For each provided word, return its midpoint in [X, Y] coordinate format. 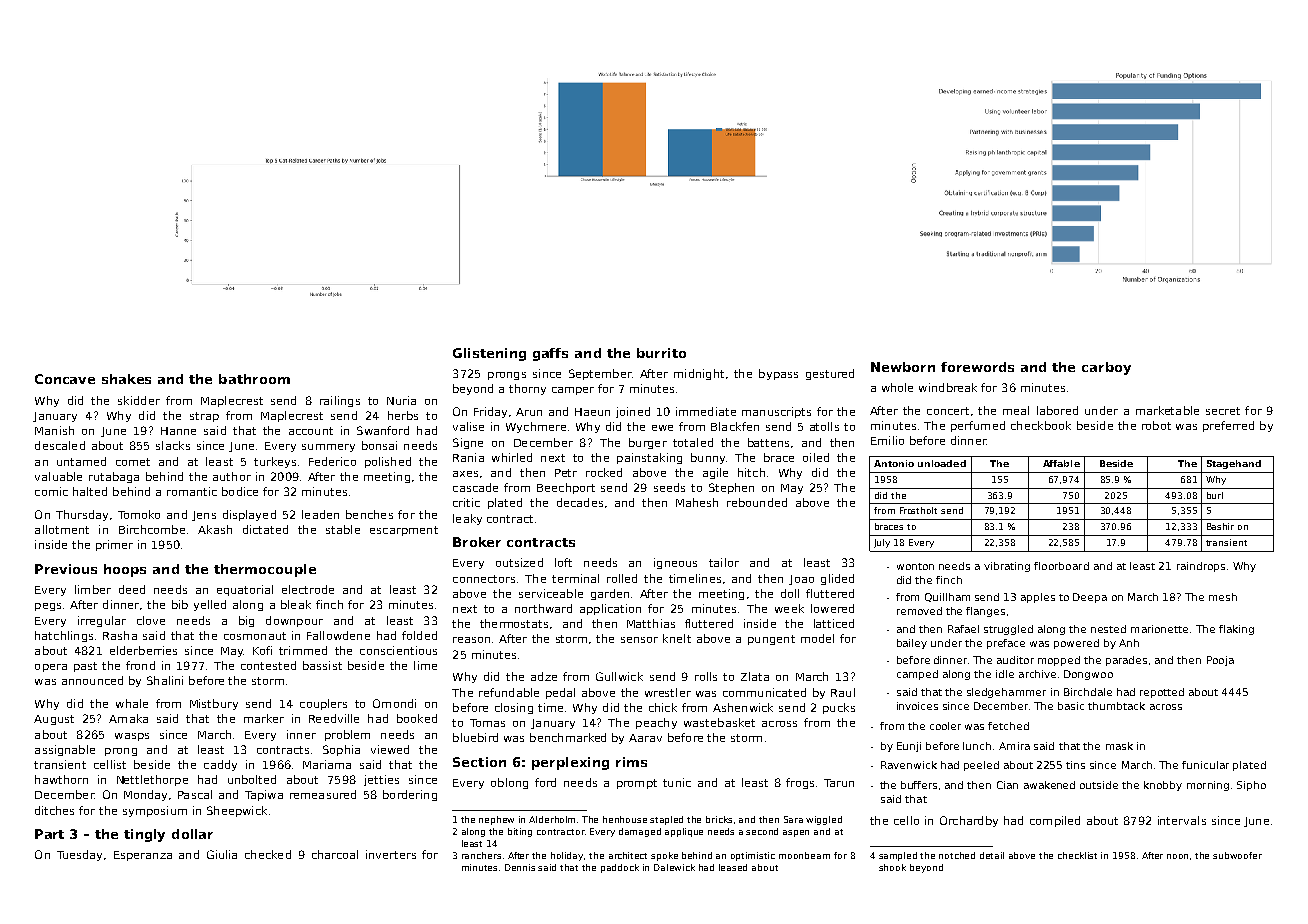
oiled [816, 457]
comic [51, 491]
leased [733, 867]
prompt [637, 784]
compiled [1055, 821]
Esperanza [143, 856]
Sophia [341, 750]
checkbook [1041, 425]
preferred [1228, 426]
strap [204, 417]
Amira [1014, 746]
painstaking [649, 458]
